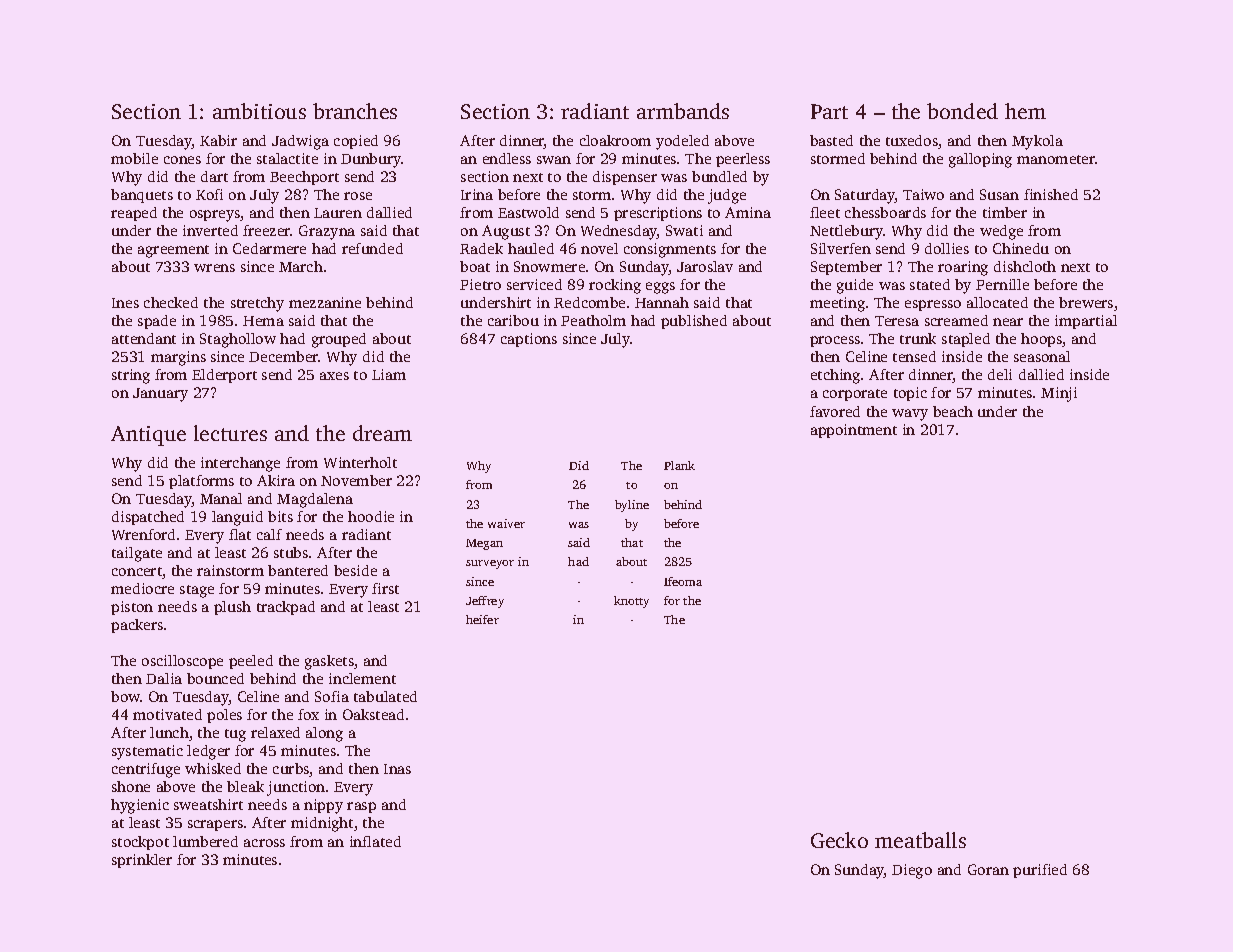 This screenshot has height=952, width=1233. What do you see at coordinates (382, 433) in the screenshot?
I see `dream` at bounding box center [382, 433].
